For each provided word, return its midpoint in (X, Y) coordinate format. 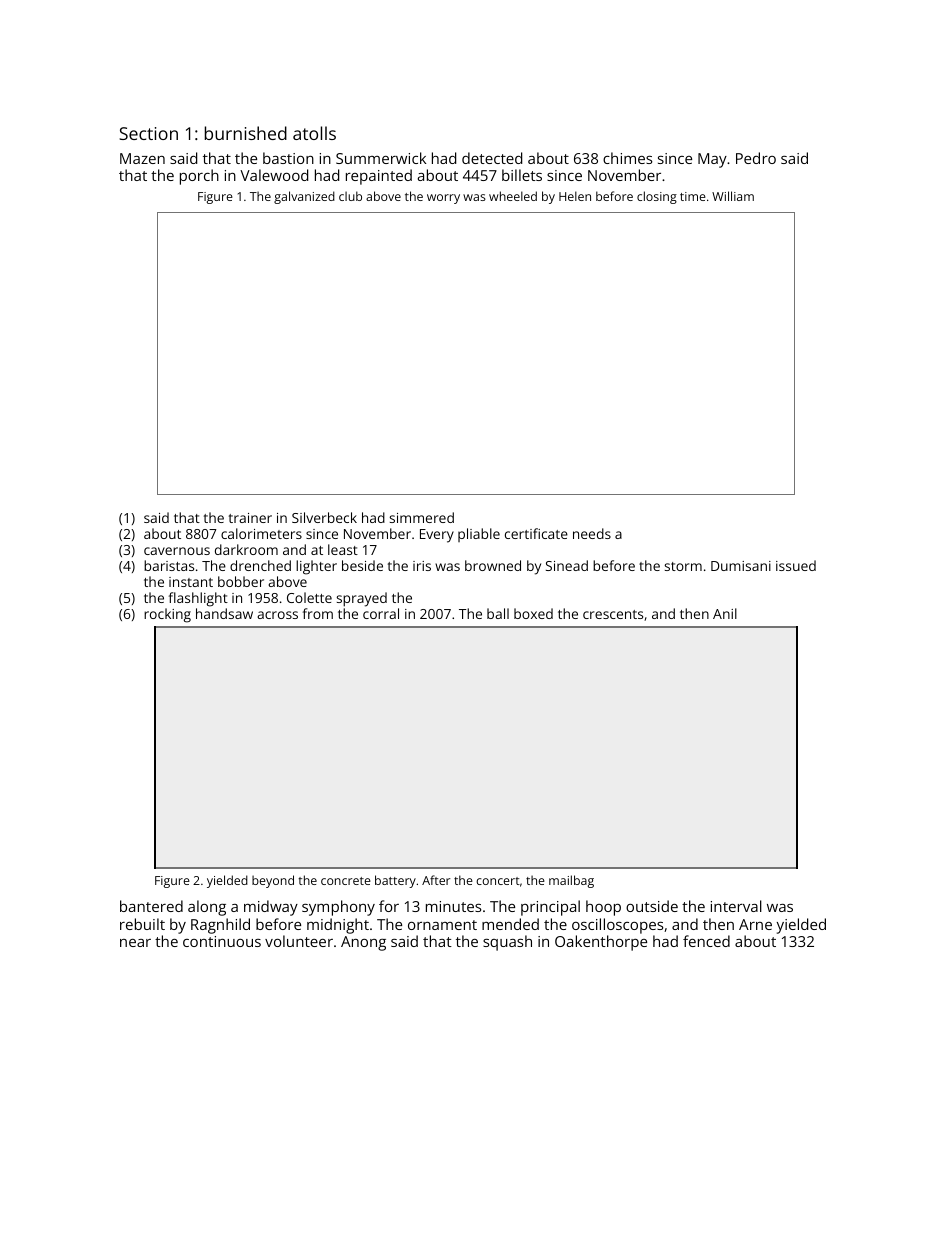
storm (683, 566)
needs (592, 533)
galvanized (304, 197)
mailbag (571, 881)
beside (362, 565)
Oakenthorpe (601, 943)
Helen (575, 196)
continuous (222, 941)
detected (492, 158)
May (712, 160)
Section (148, 133)
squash (507, 943)
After (436, 880)
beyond (273, 881)
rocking (167, 615)
